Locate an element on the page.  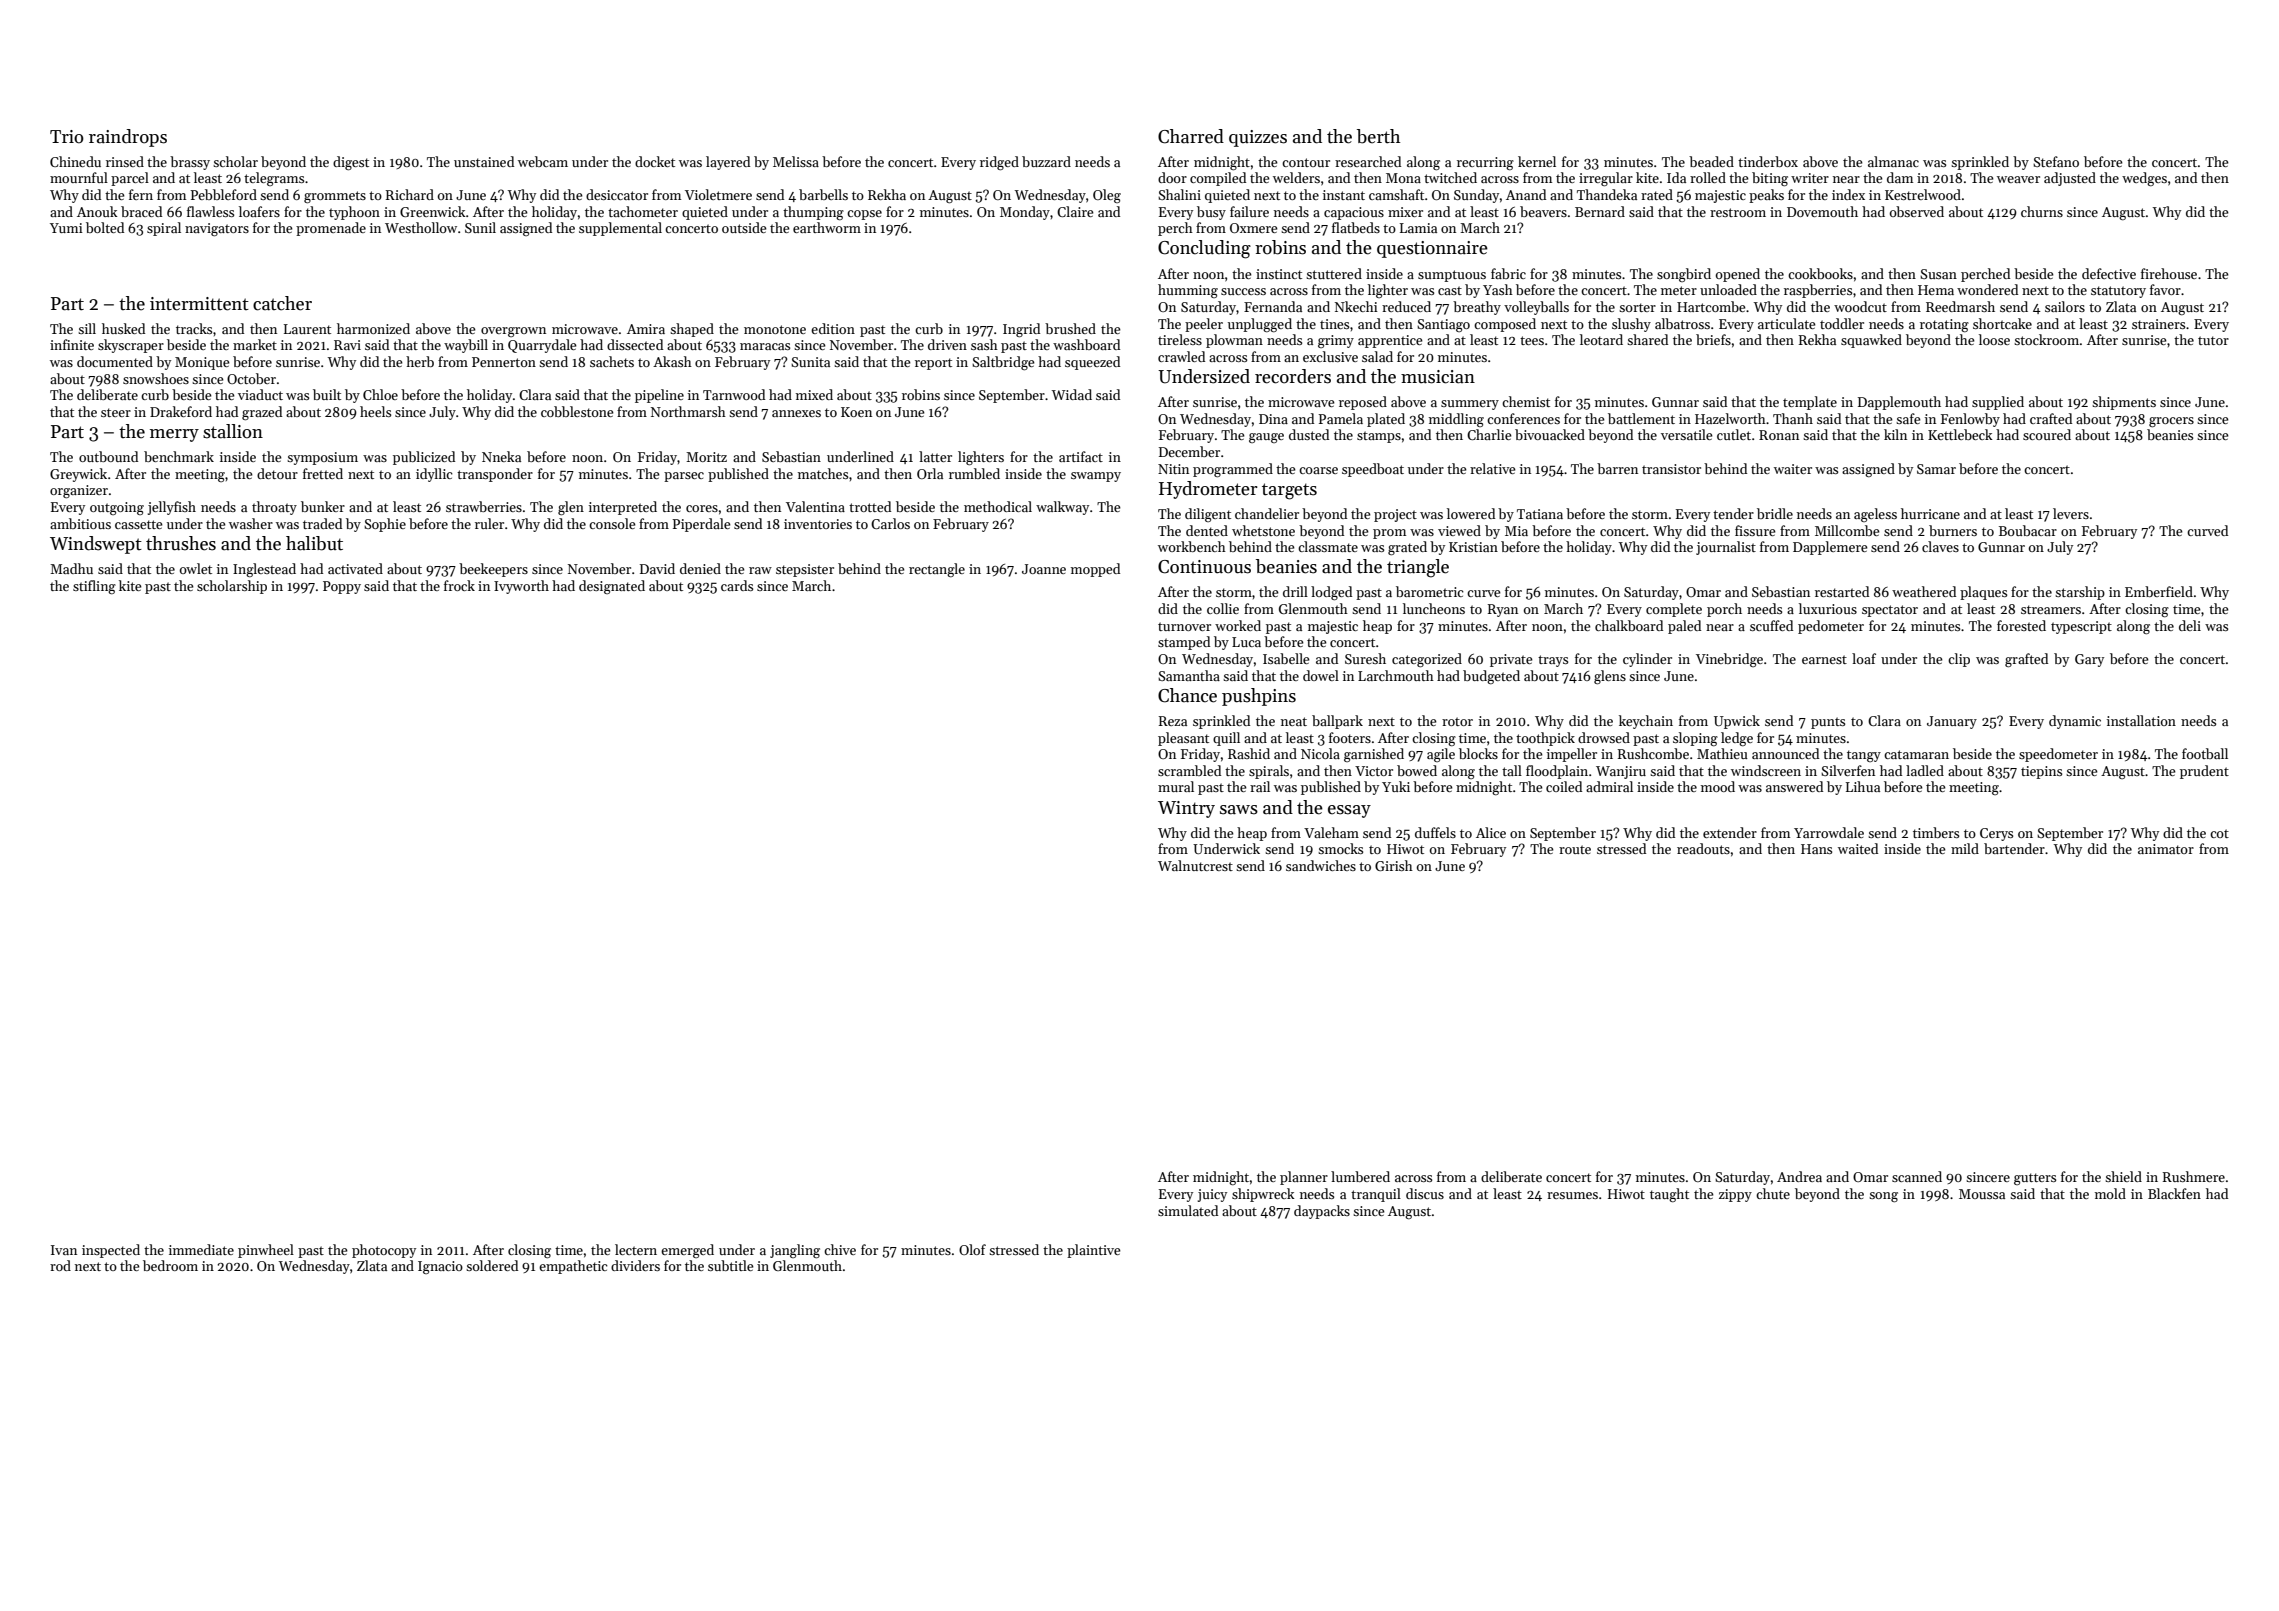
Emberfield is located at coordinates (2159, 591).
